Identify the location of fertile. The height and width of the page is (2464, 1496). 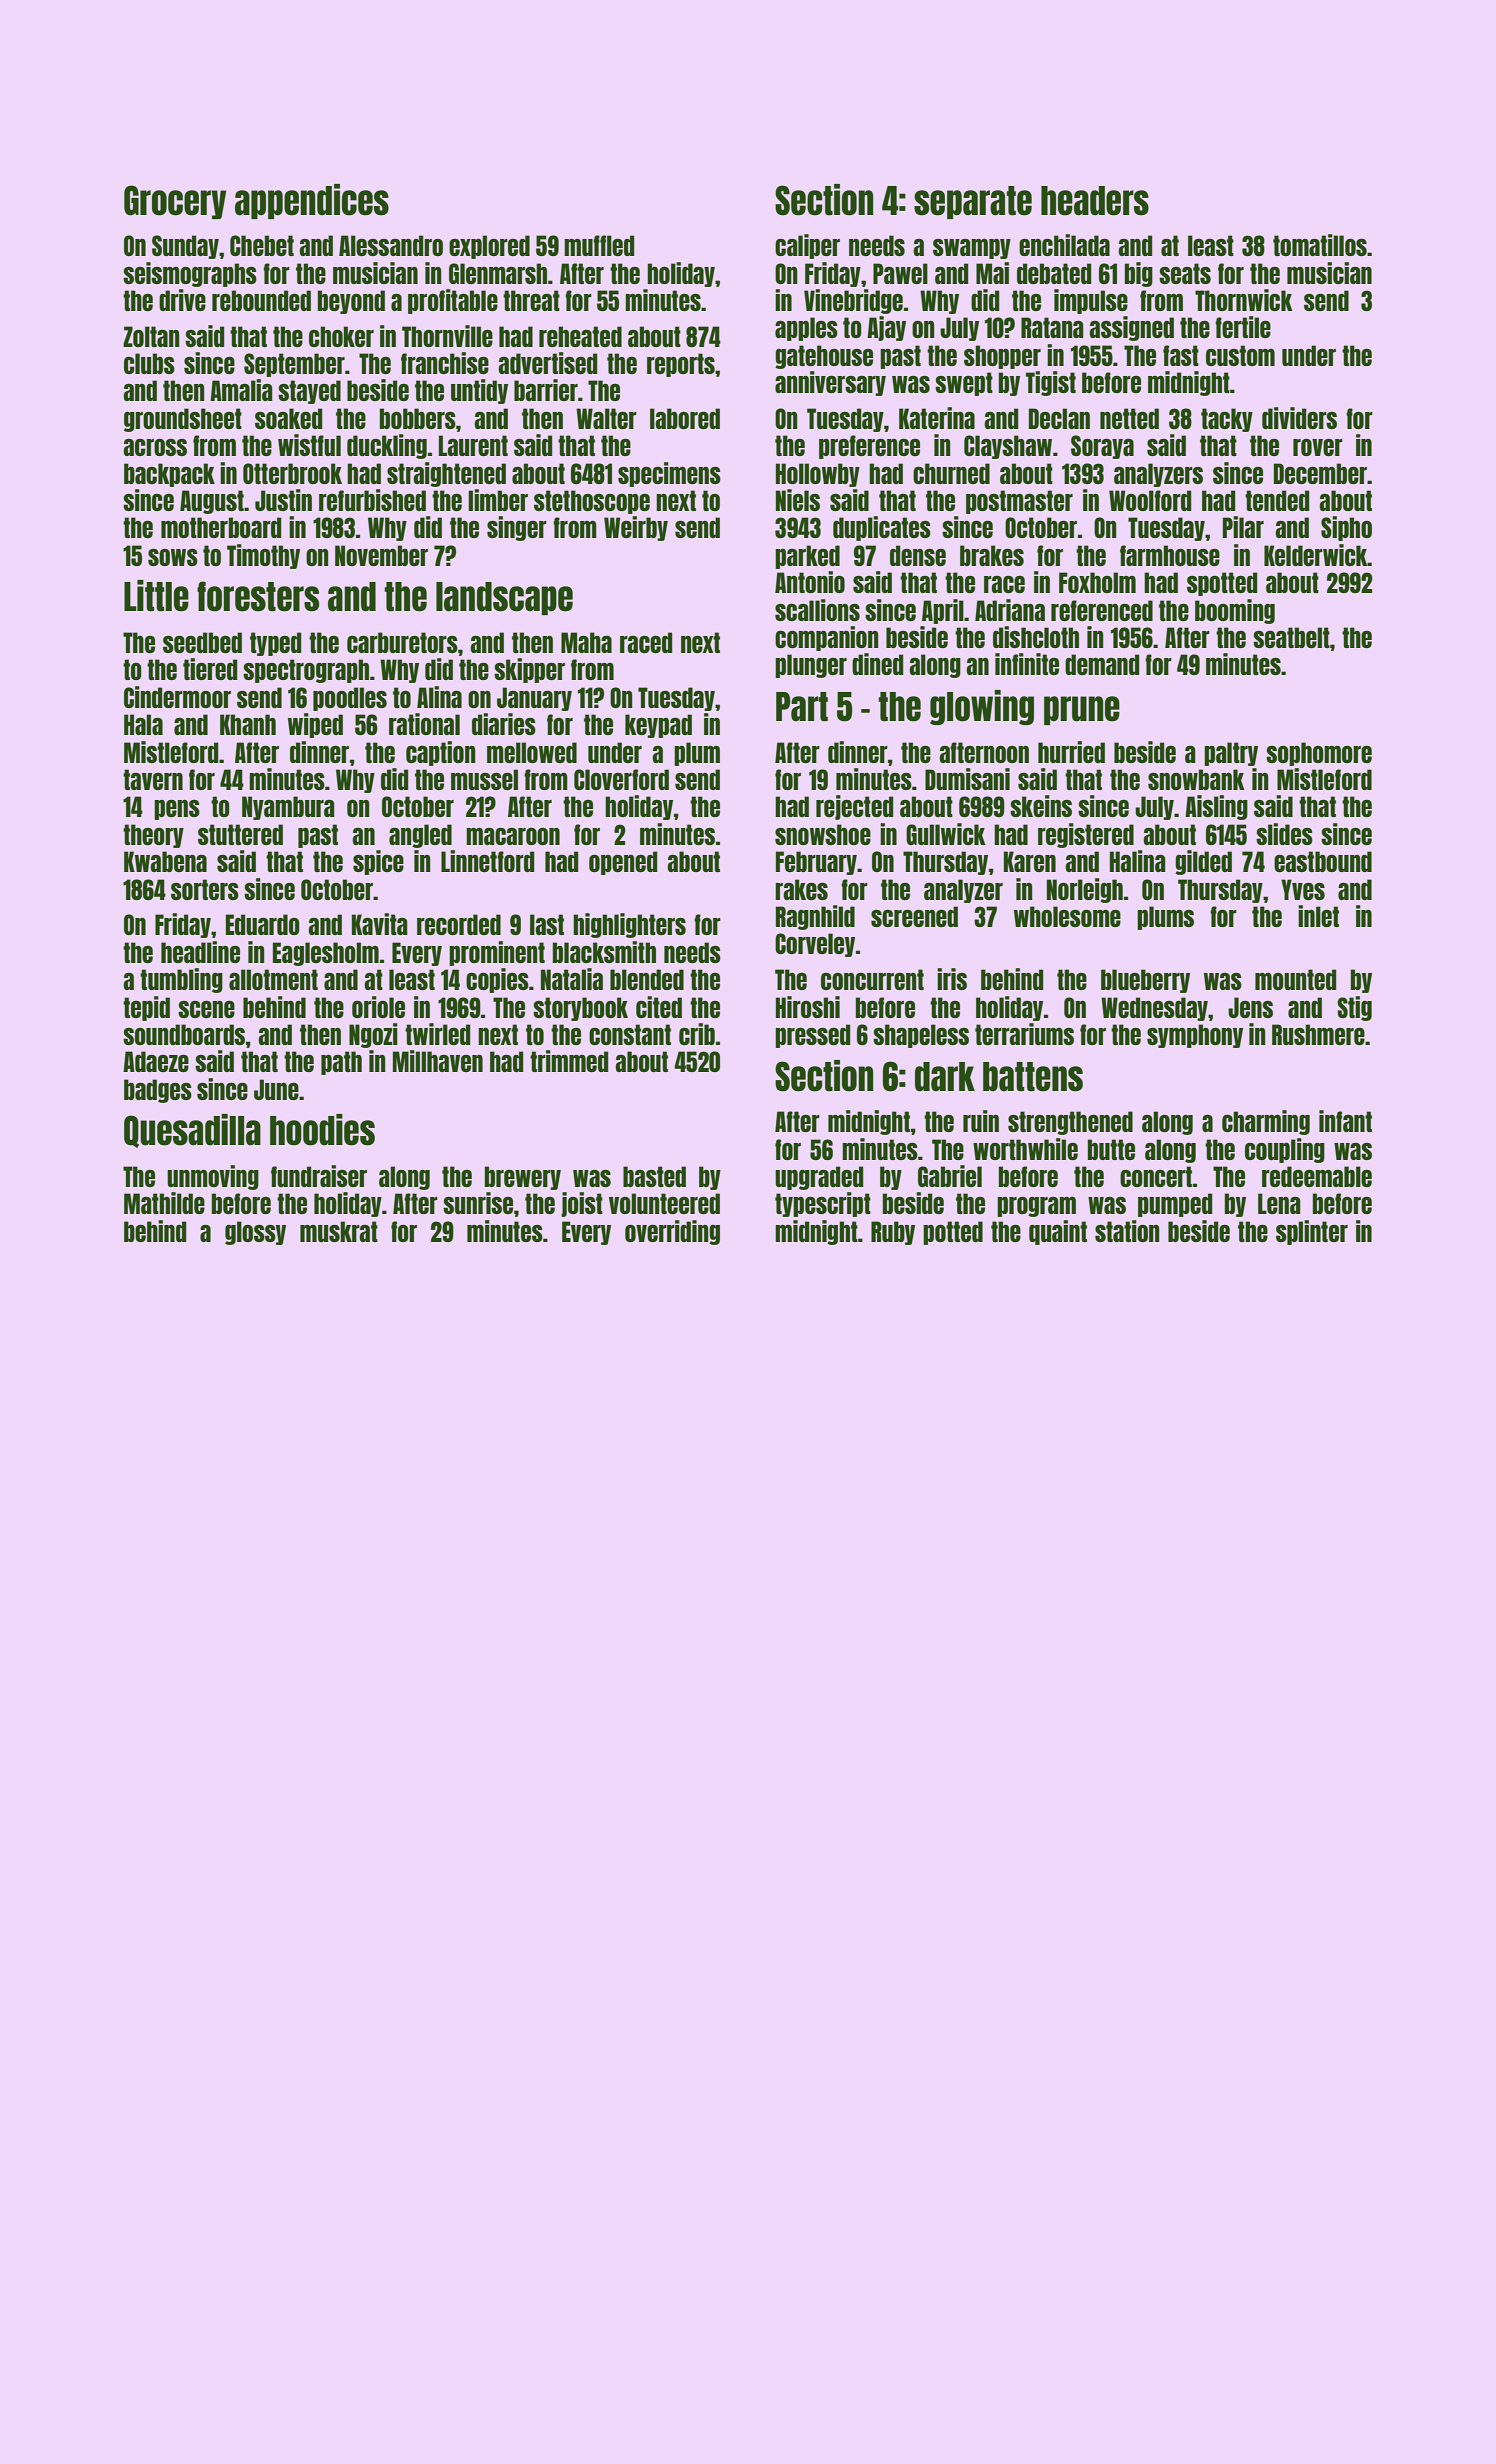
(1243, 327).
